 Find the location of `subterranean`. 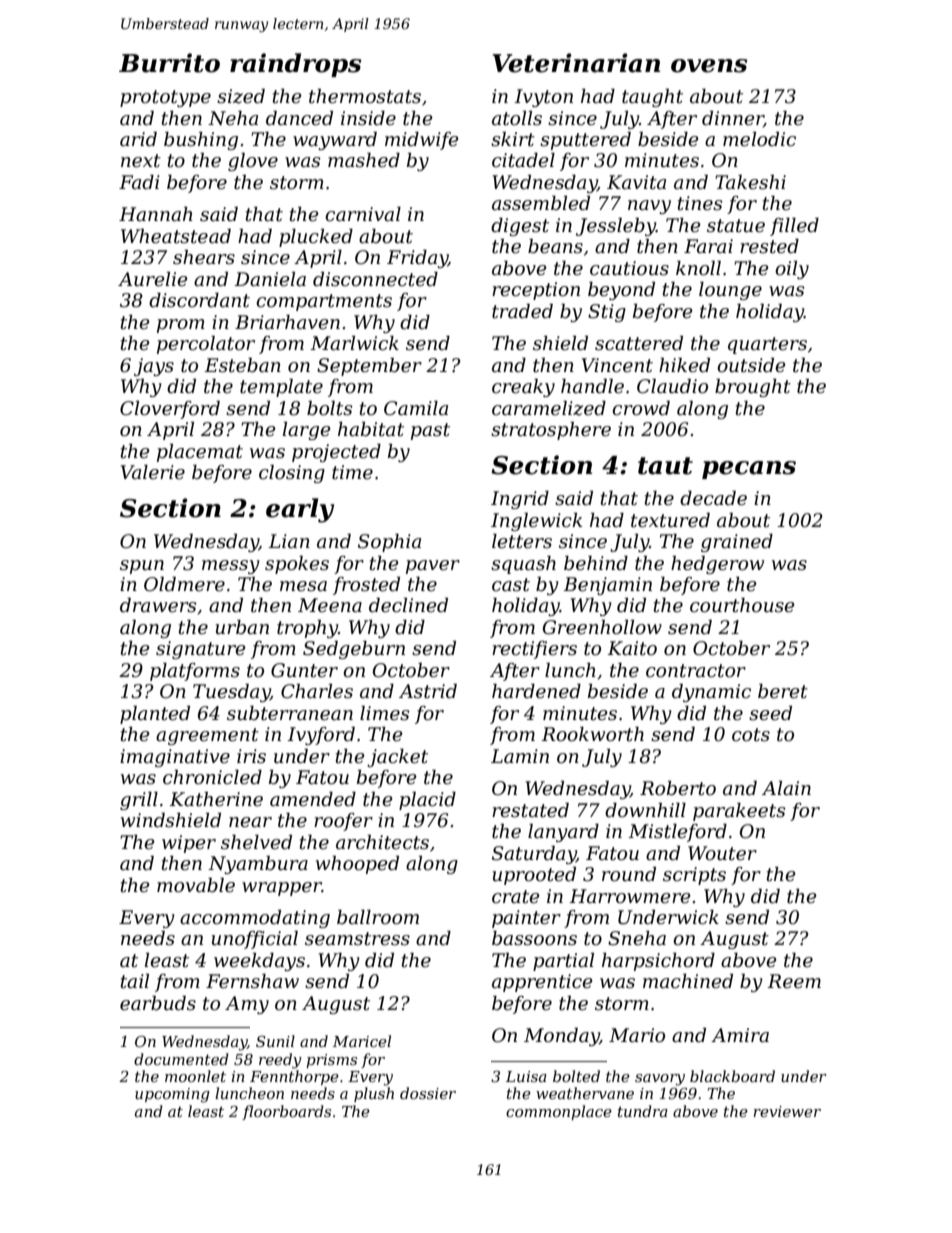

subterranean is located at coordinates (290, 713).
